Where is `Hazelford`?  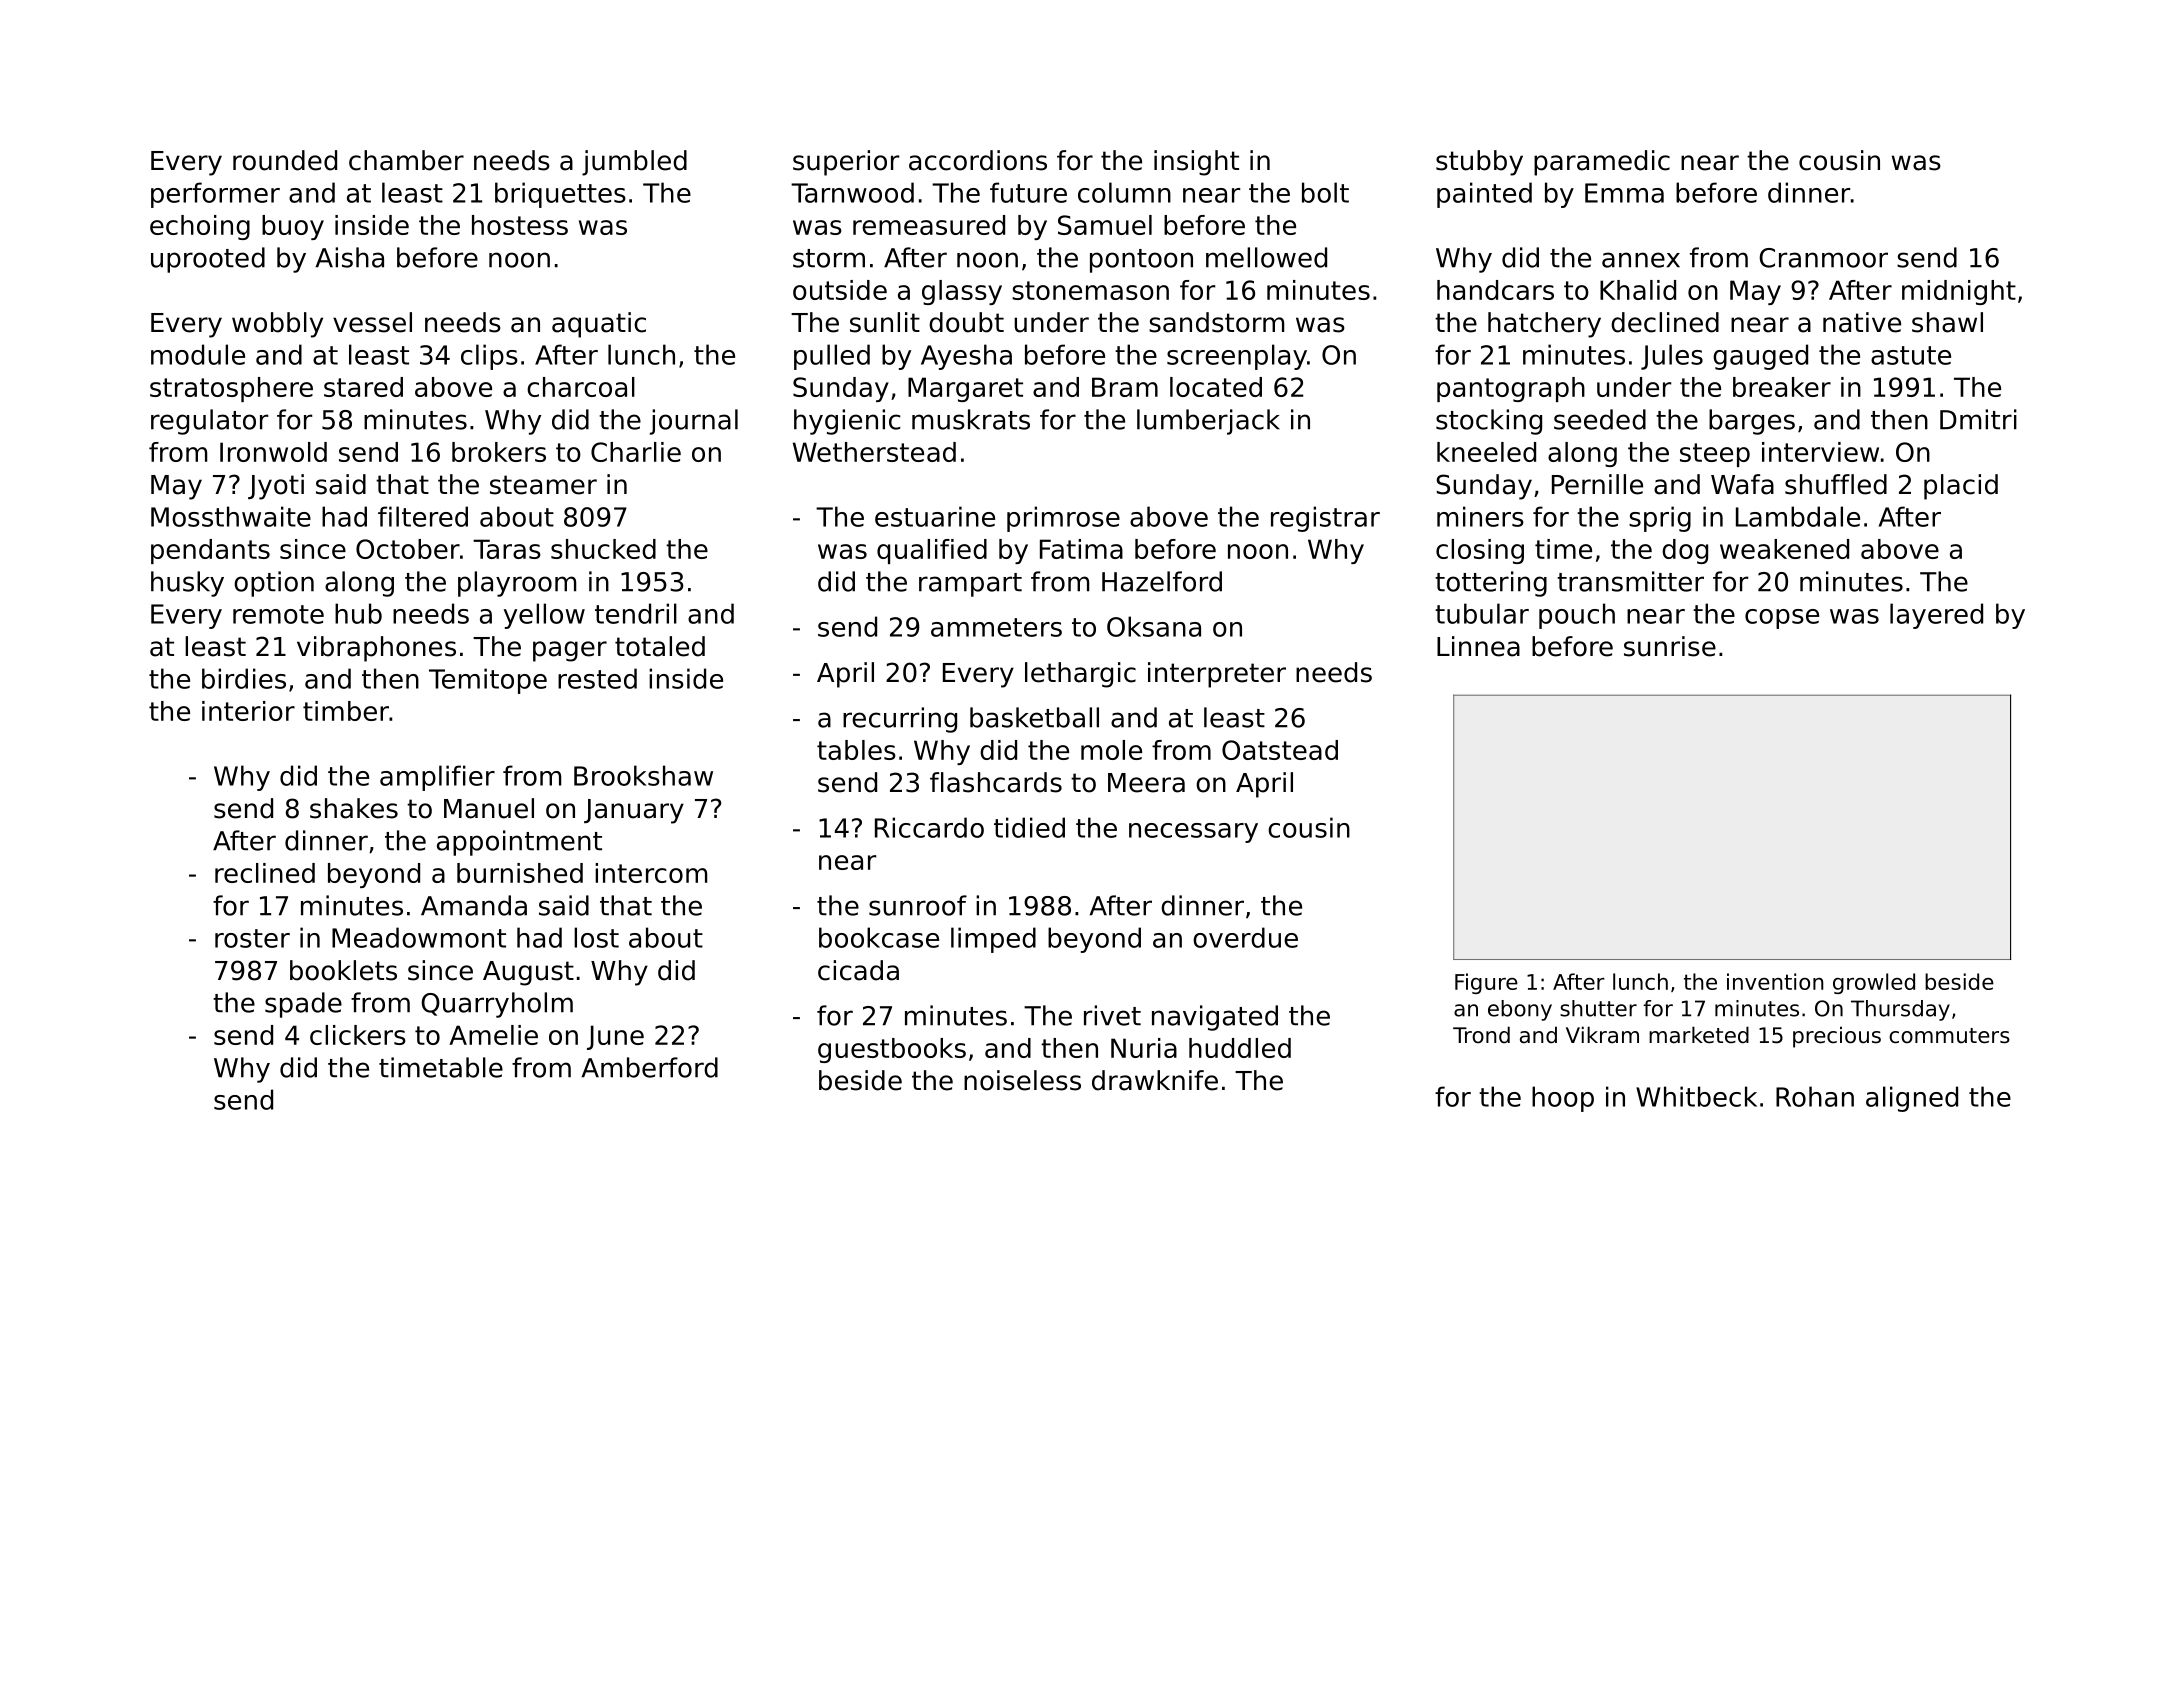
Hazelford is located at coordinates (1162, 581).
